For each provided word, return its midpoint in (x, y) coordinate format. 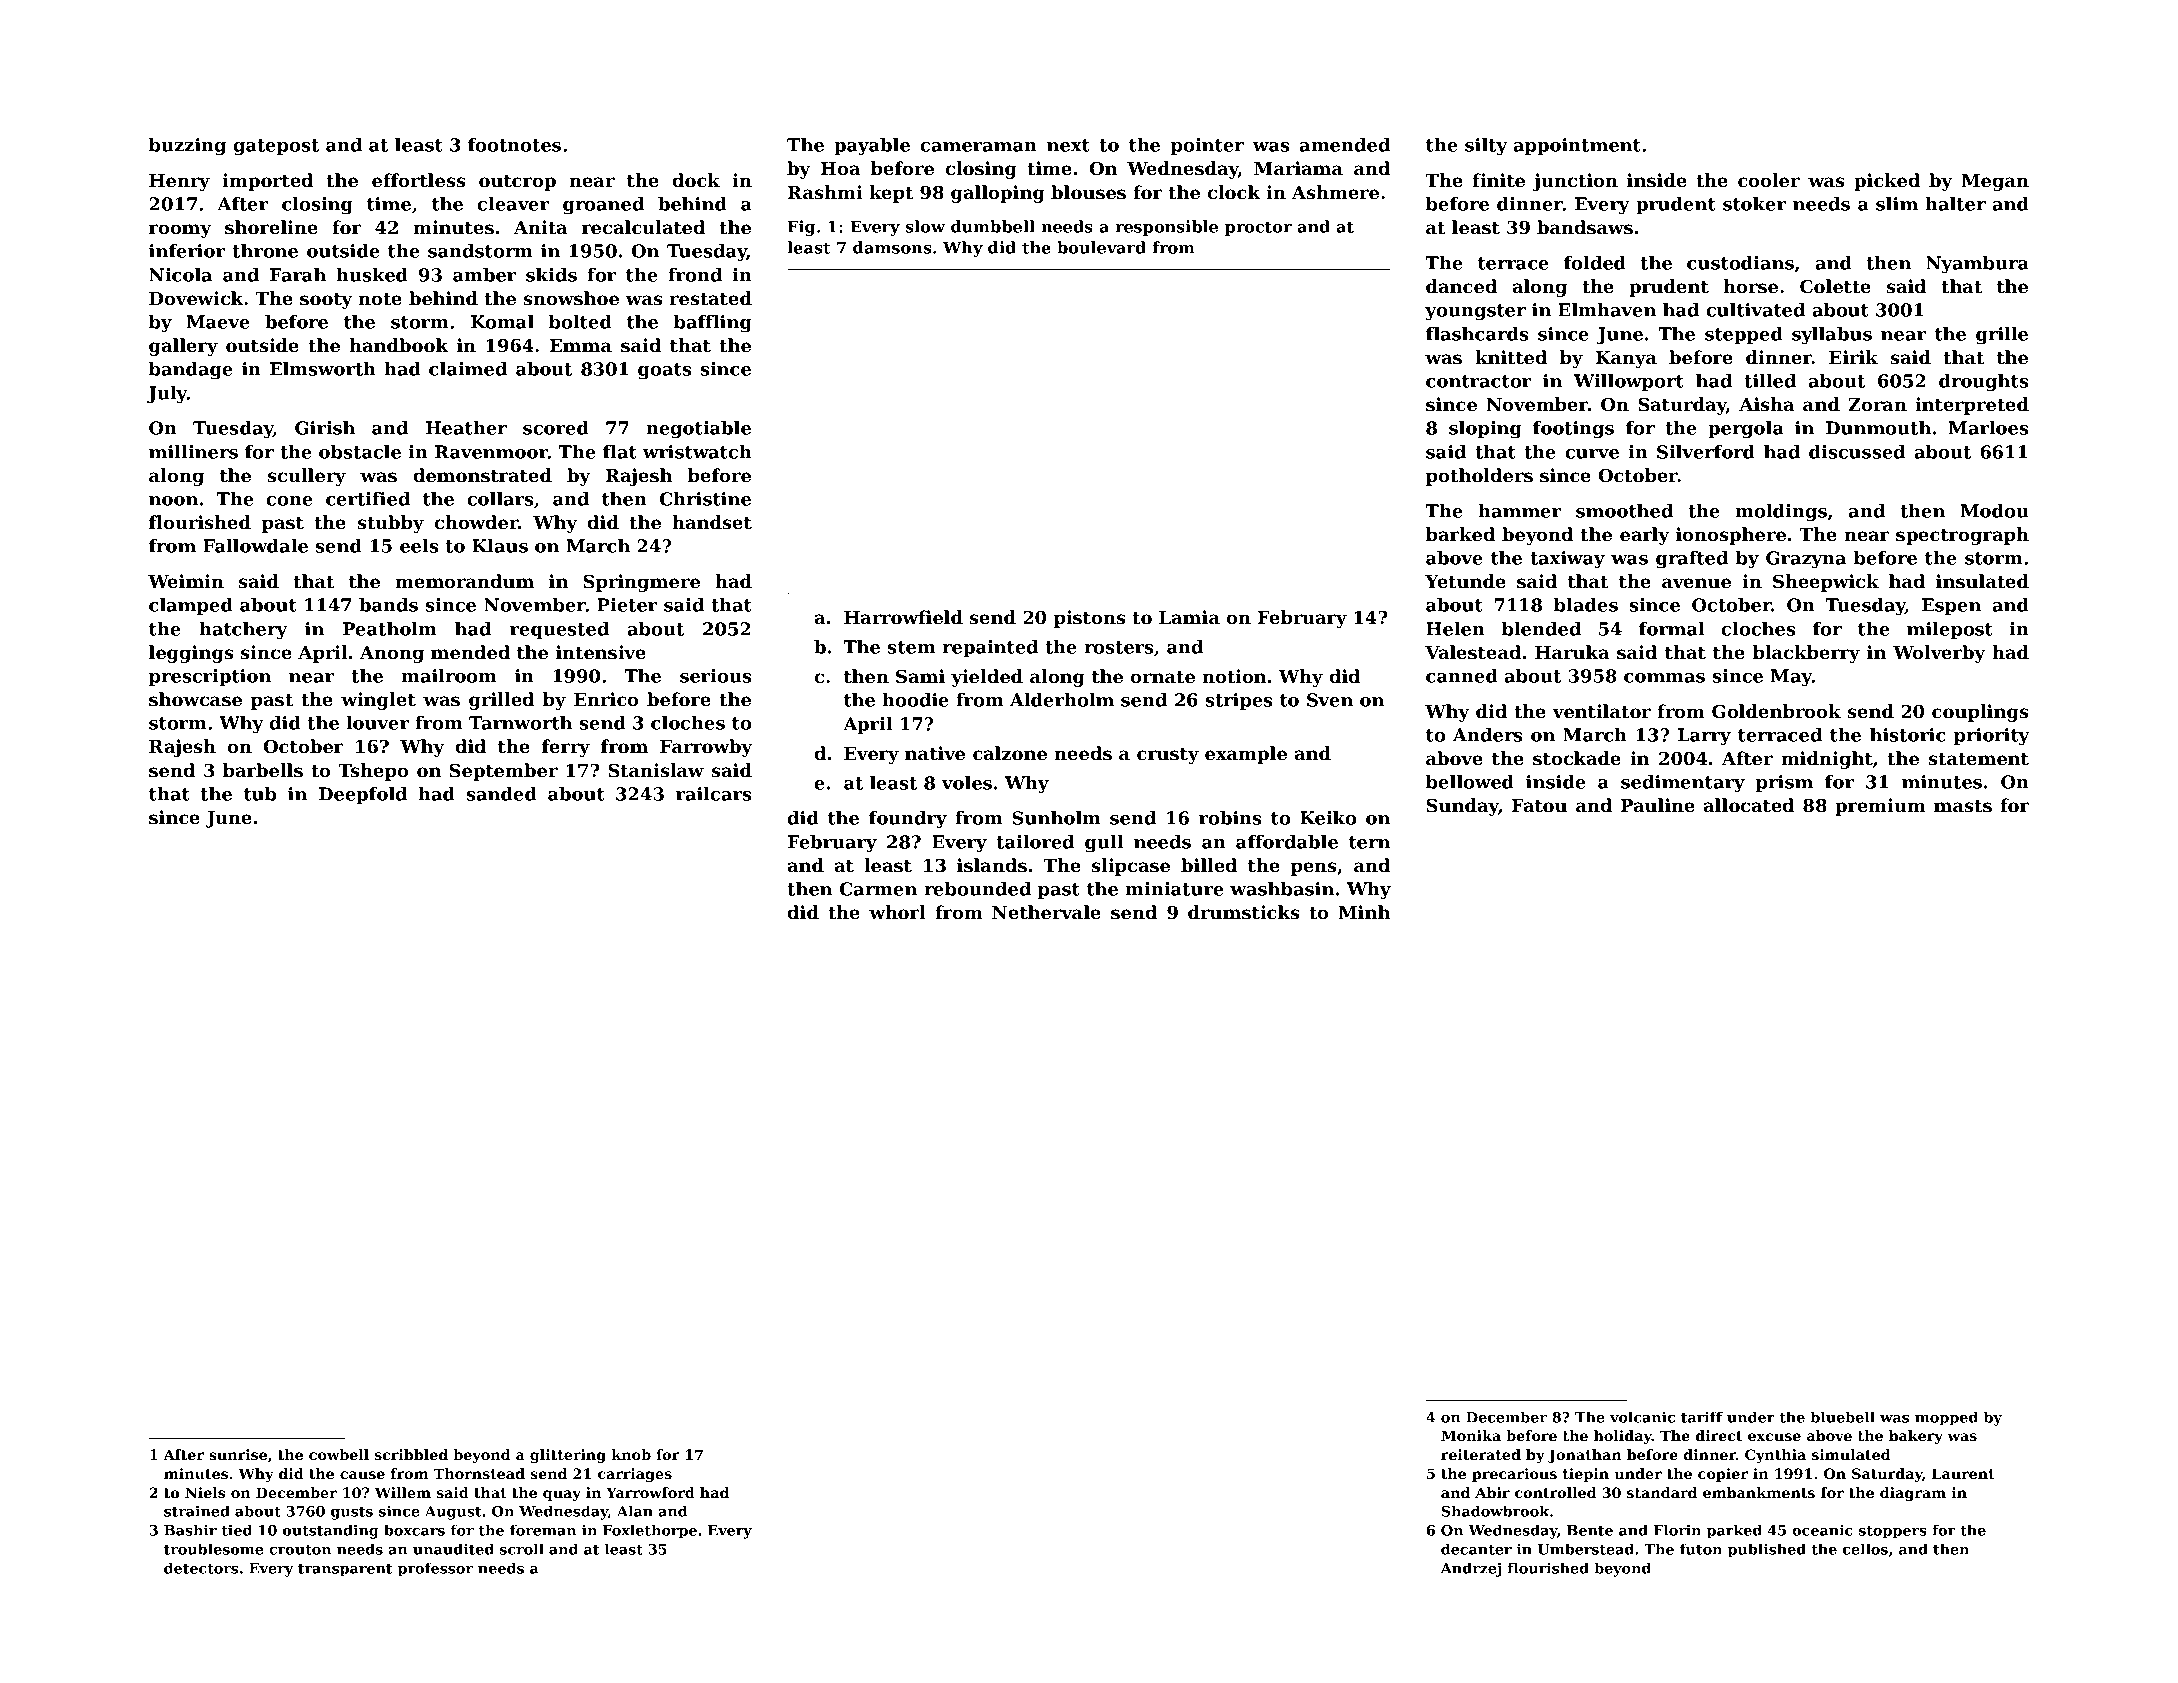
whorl (897, 912)
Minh (1364, 912)
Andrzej (1471, 1569)
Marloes (1989, 428)
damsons (892, 247)
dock (696, 180)
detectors (201, 1568)
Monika (1471, 1435)
